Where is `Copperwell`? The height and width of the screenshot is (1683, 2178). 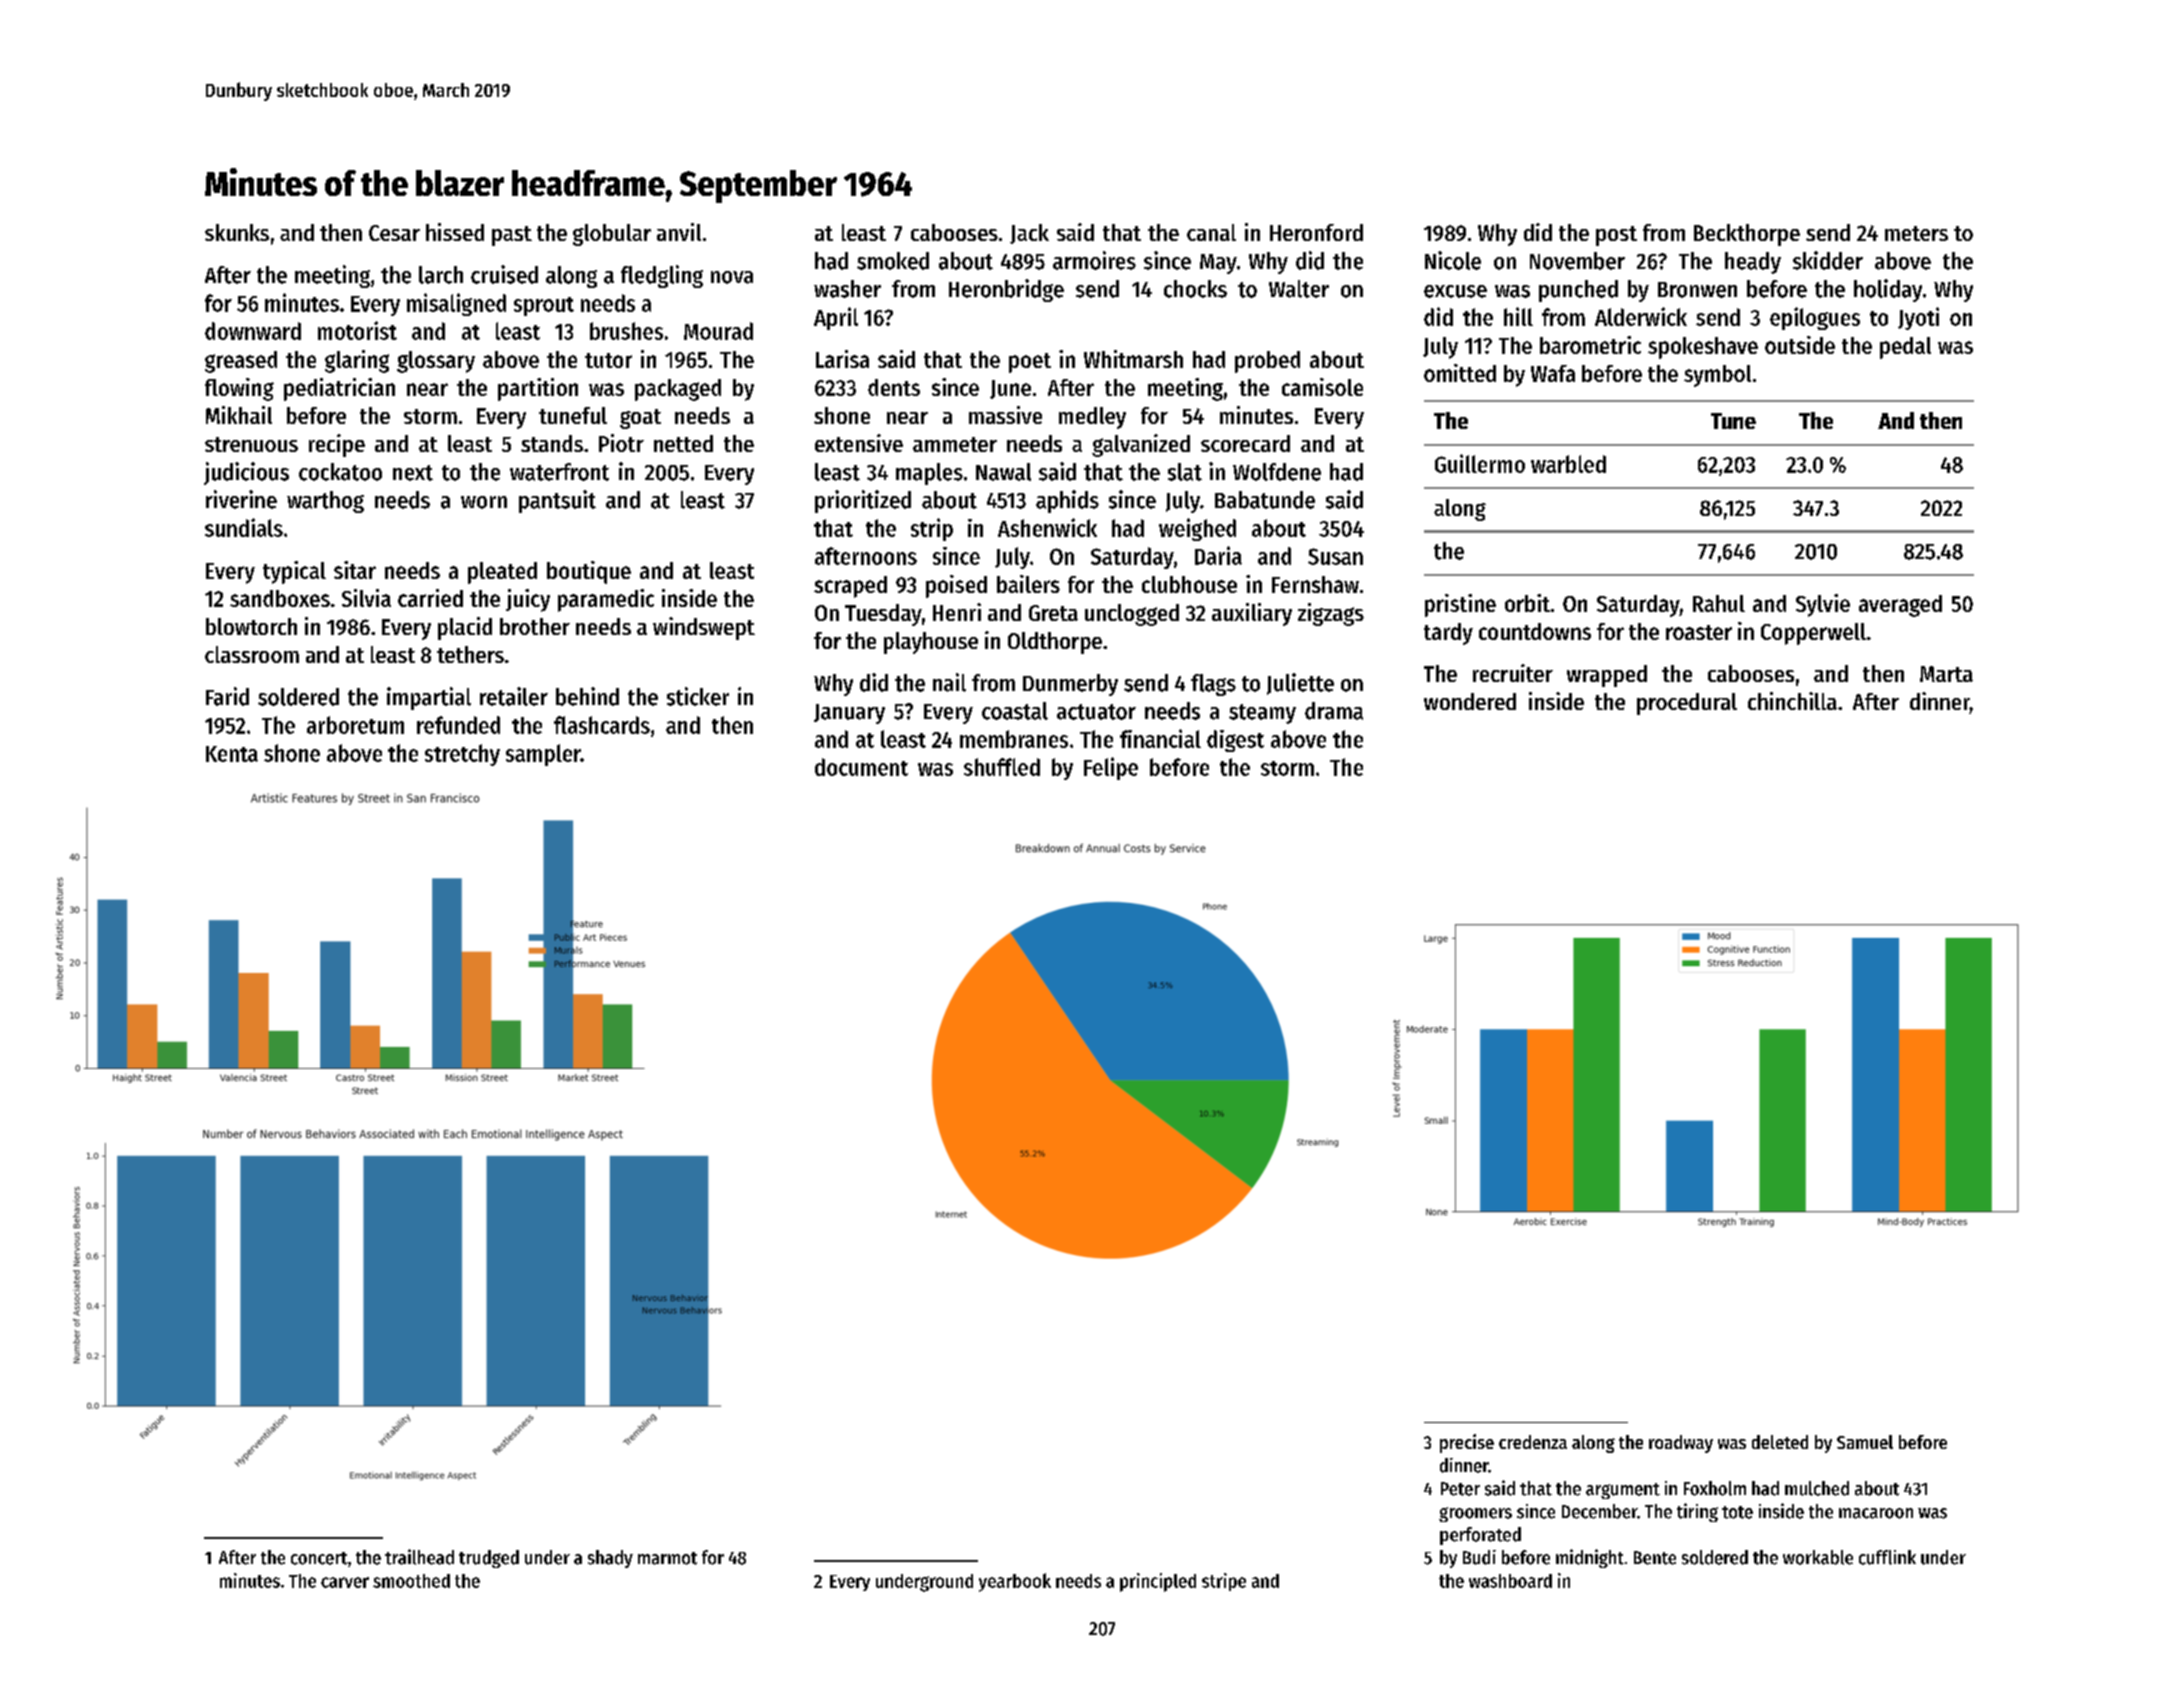 Copperwell is located at coordinates (1813, 634).
